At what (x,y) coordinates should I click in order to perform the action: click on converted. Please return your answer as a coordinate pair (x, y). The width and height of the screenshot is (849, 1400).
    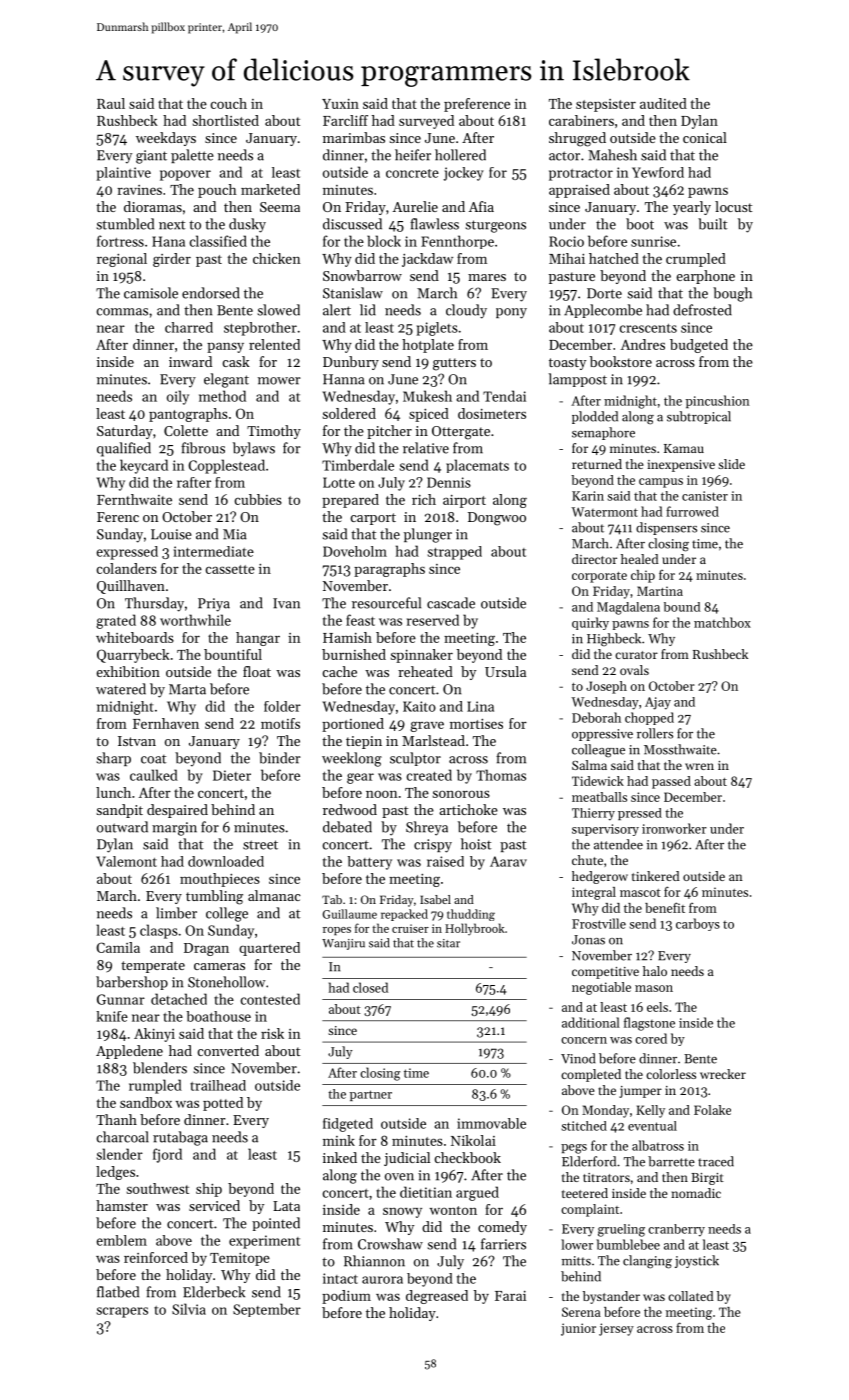
    Looking at the image, I should click on (228, 1050).
